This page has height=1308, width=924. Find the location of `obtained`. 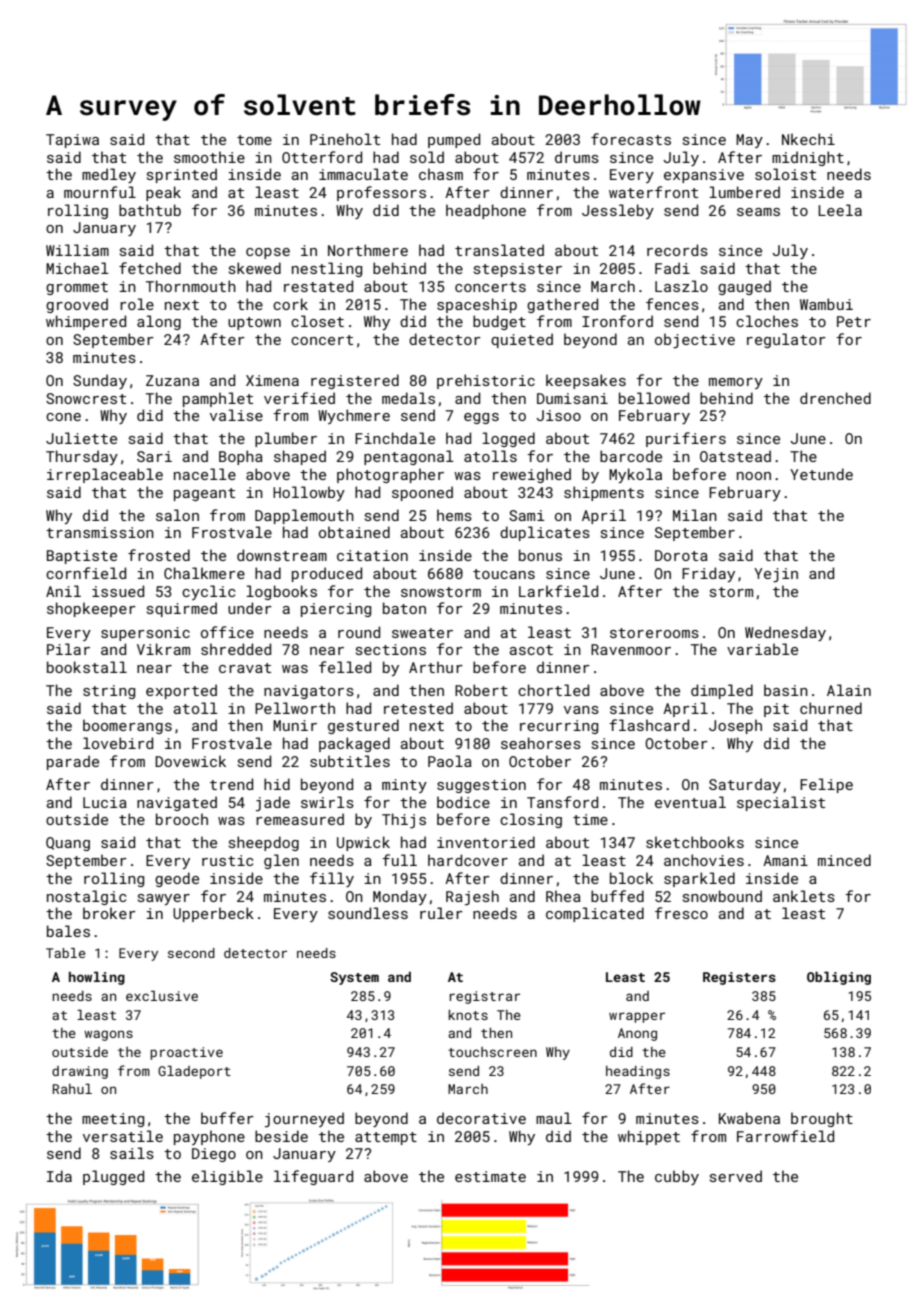

obtained is located at coordinates (354, 532).
